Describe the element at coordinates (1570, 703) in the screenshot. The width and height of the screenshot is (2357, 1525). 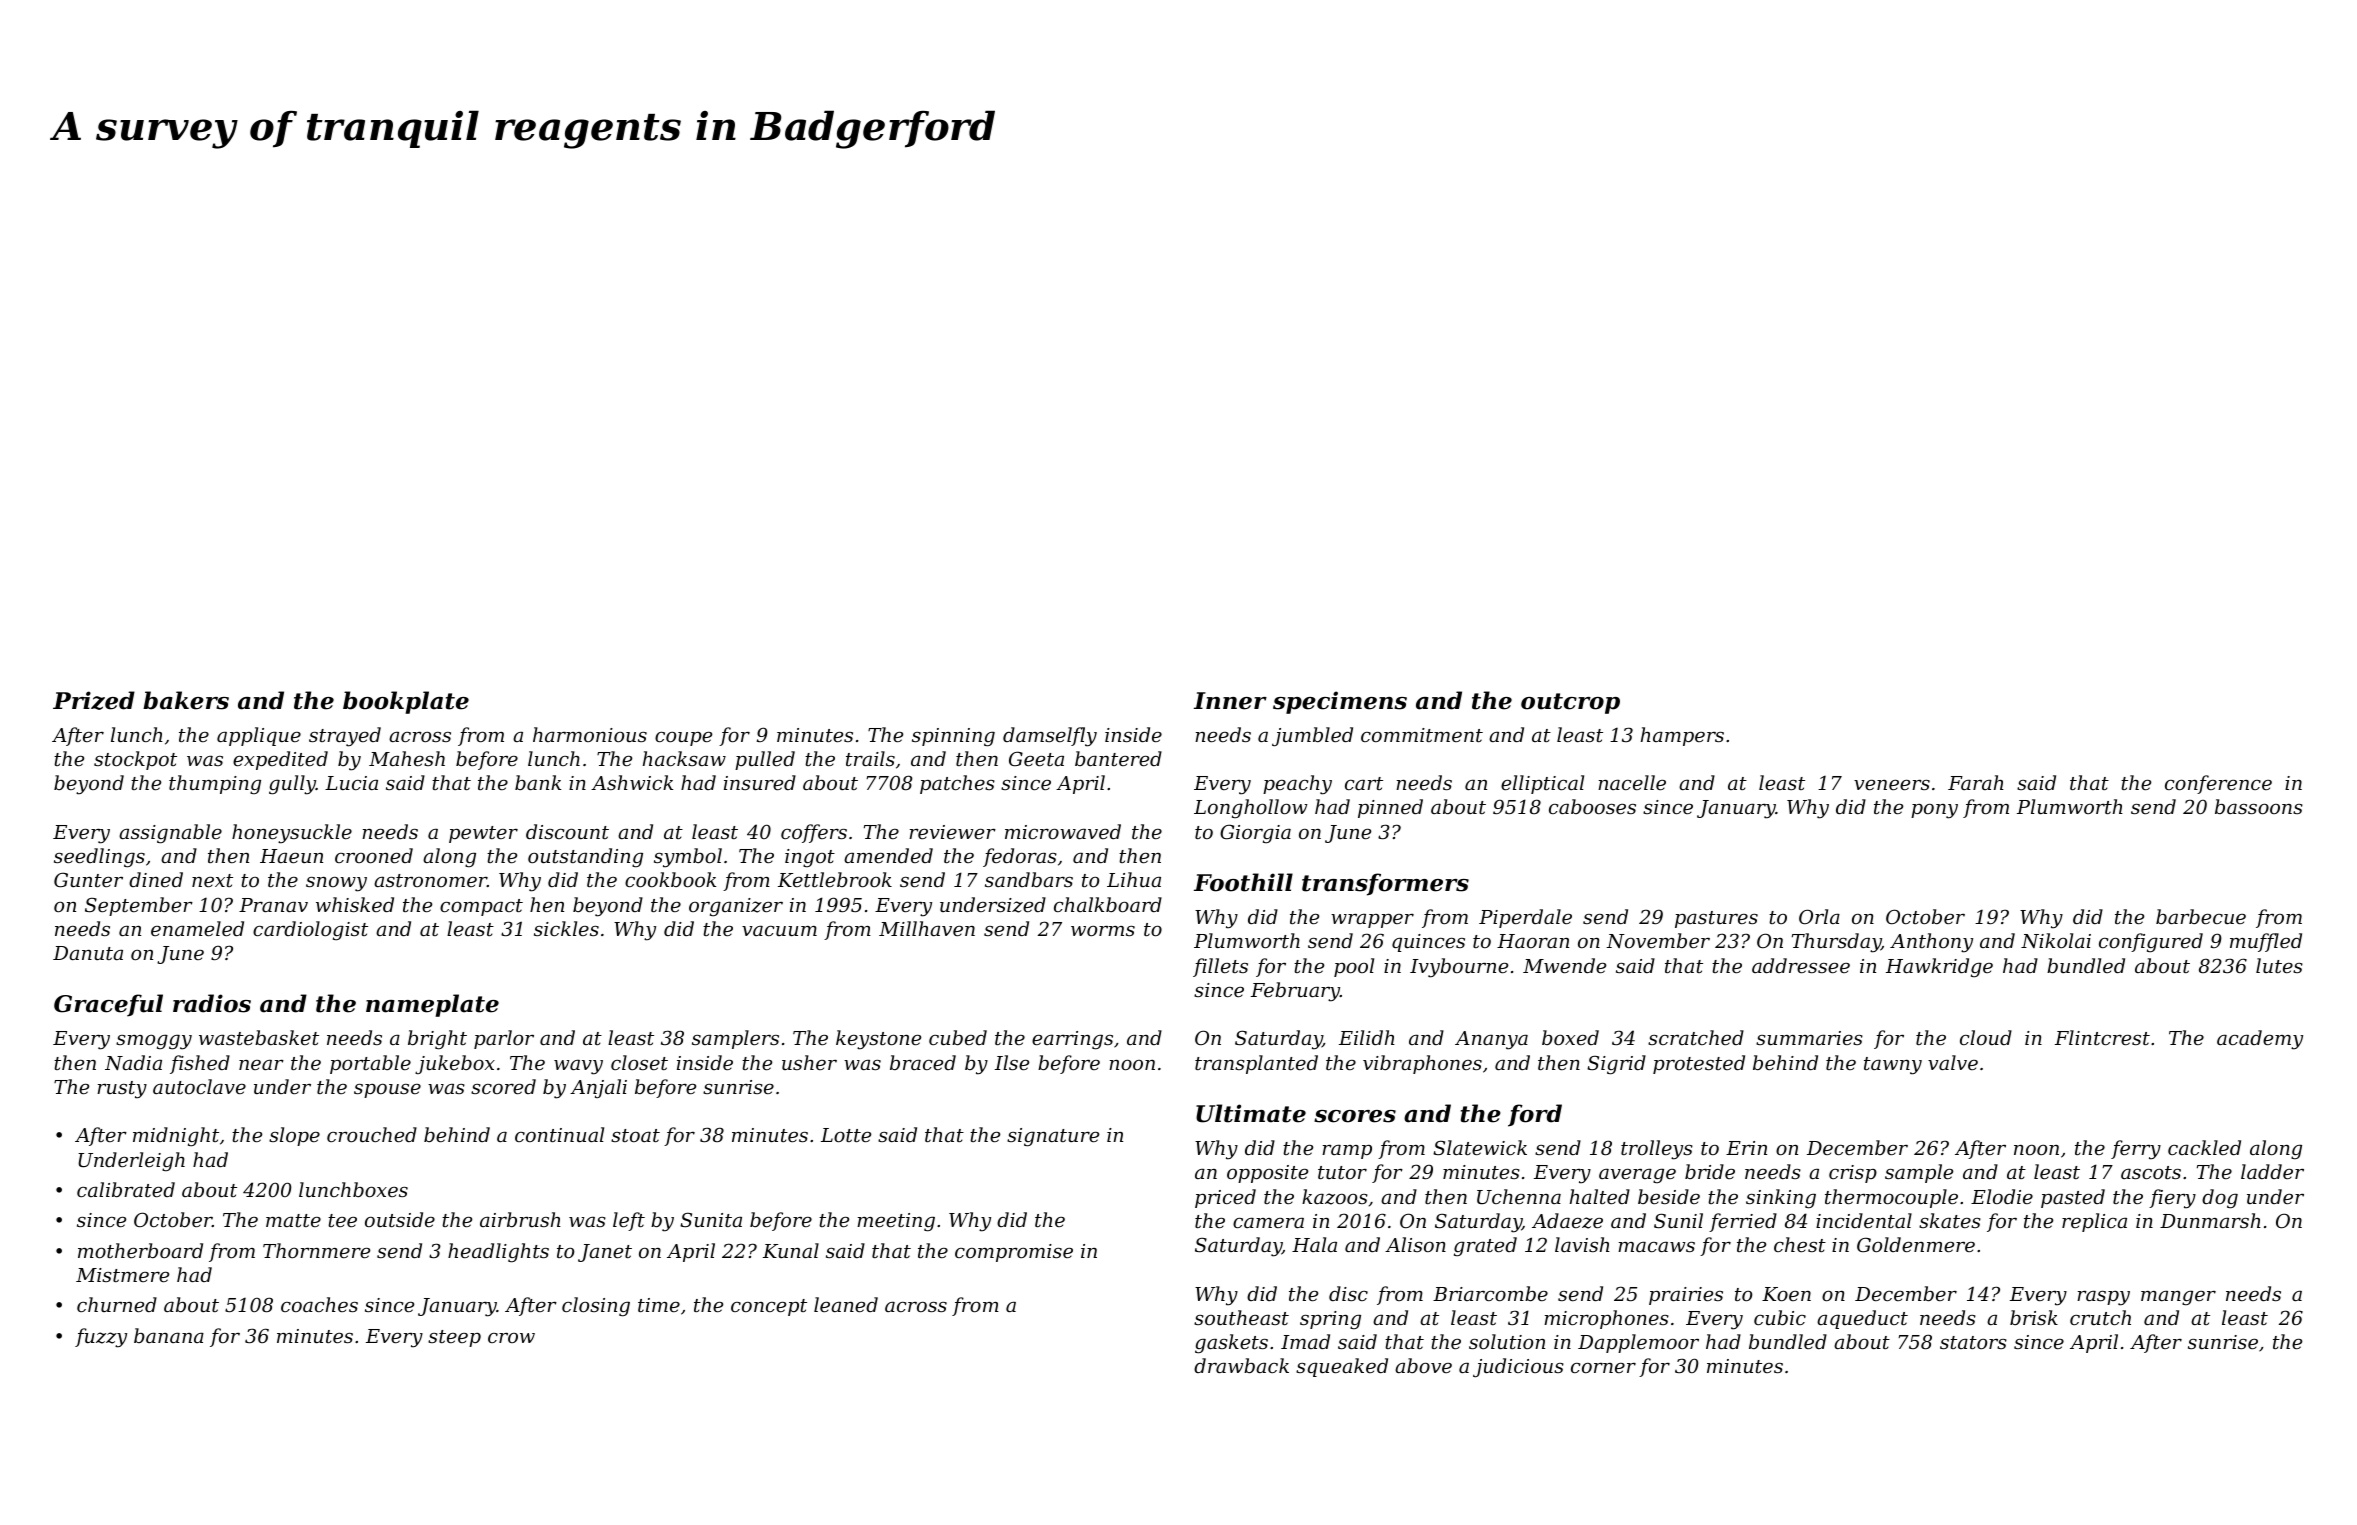
I see `outcrop` at that location.
